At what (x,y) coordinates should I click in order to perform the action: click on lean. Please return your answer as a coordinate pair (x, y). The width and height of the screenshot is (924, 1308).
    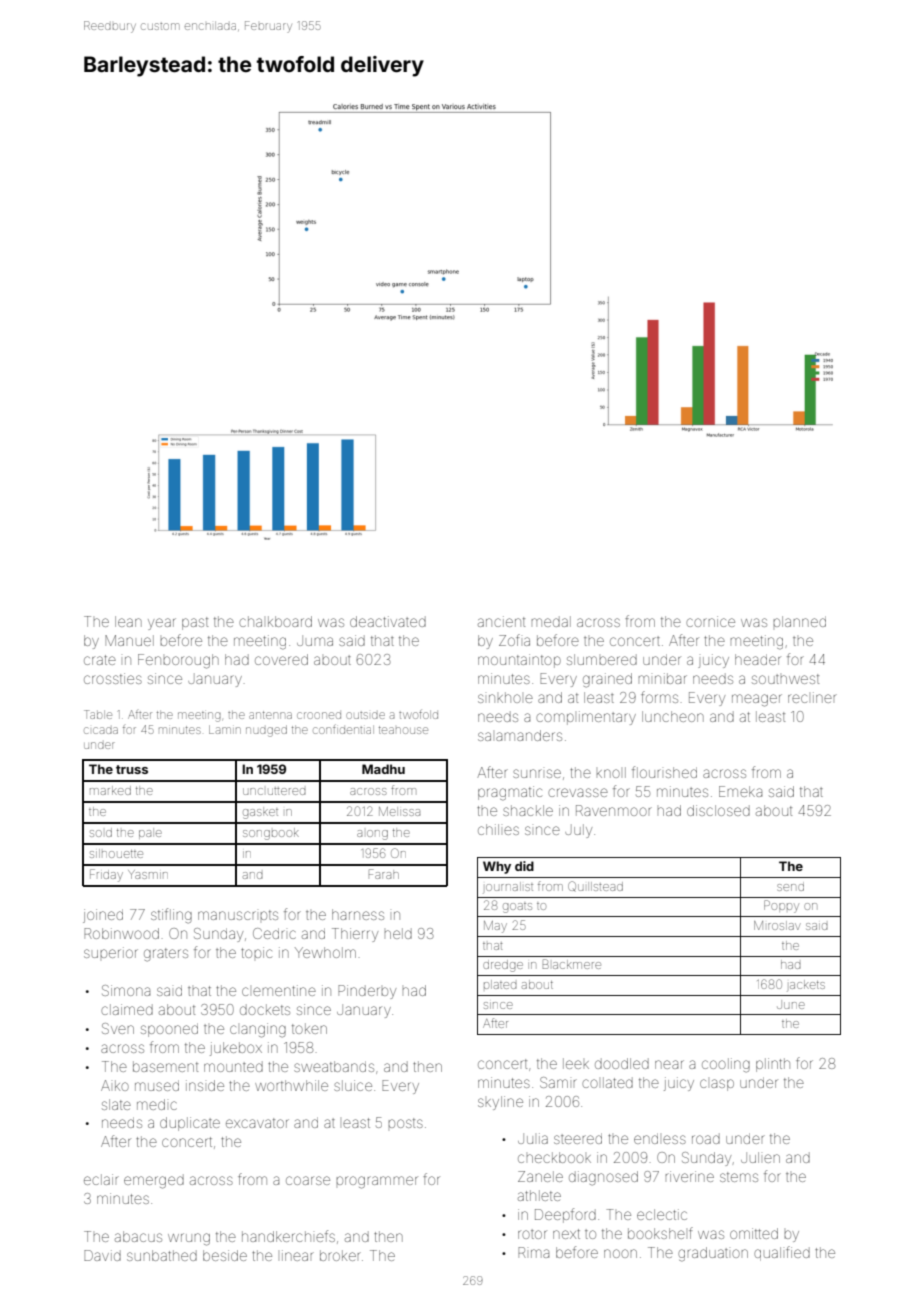
    Looking at the image, I should click on (128, 621).
